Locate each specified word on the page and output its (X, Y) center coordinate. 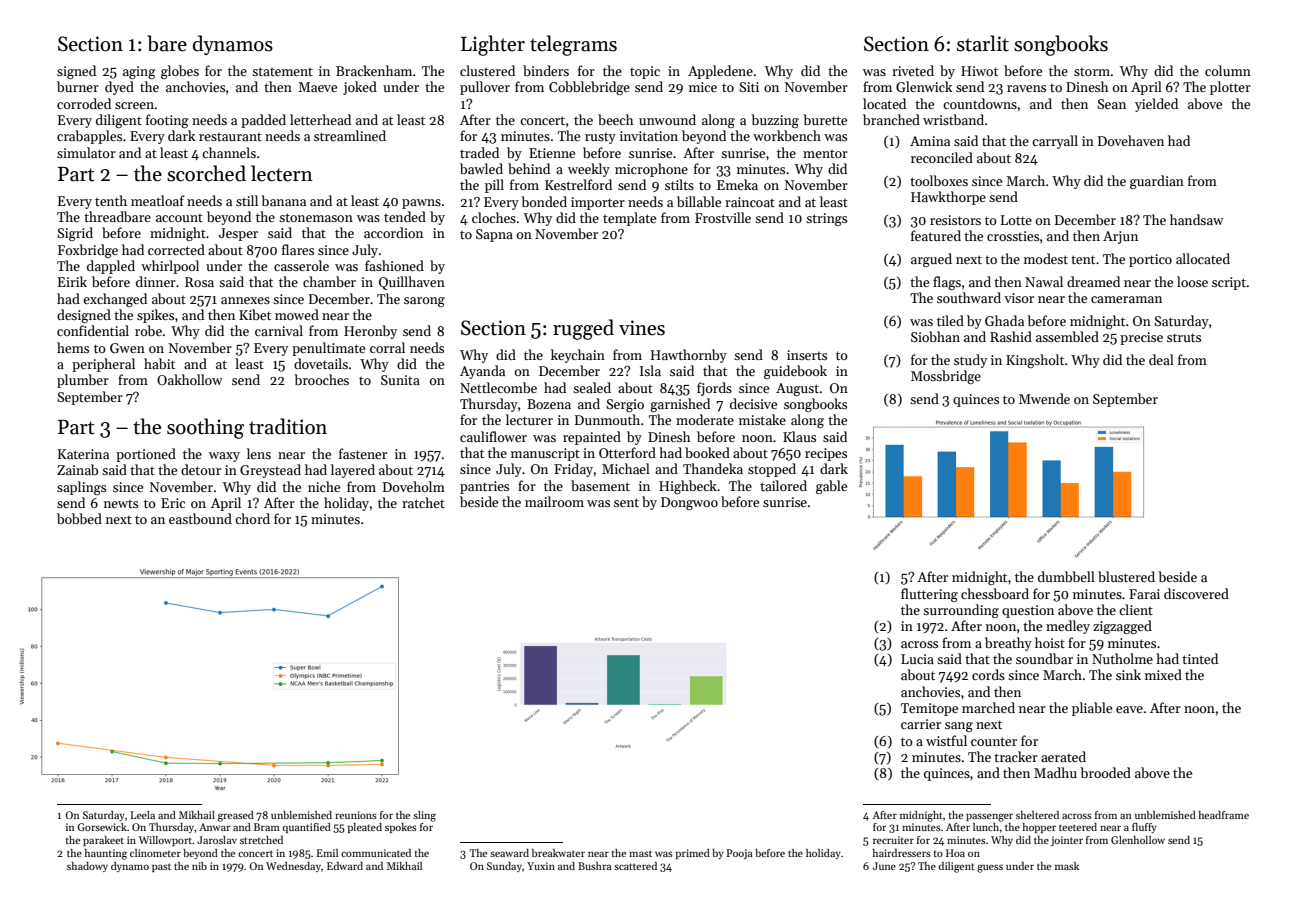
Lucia (917, 659)
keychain (578, 356)
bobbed (79, 518)
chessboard (995, 593)
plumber (83, 381)
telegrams (573, 45)
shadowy (87, 867)
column (1228, 70)
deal (1161, 359)
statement (282, 71)
